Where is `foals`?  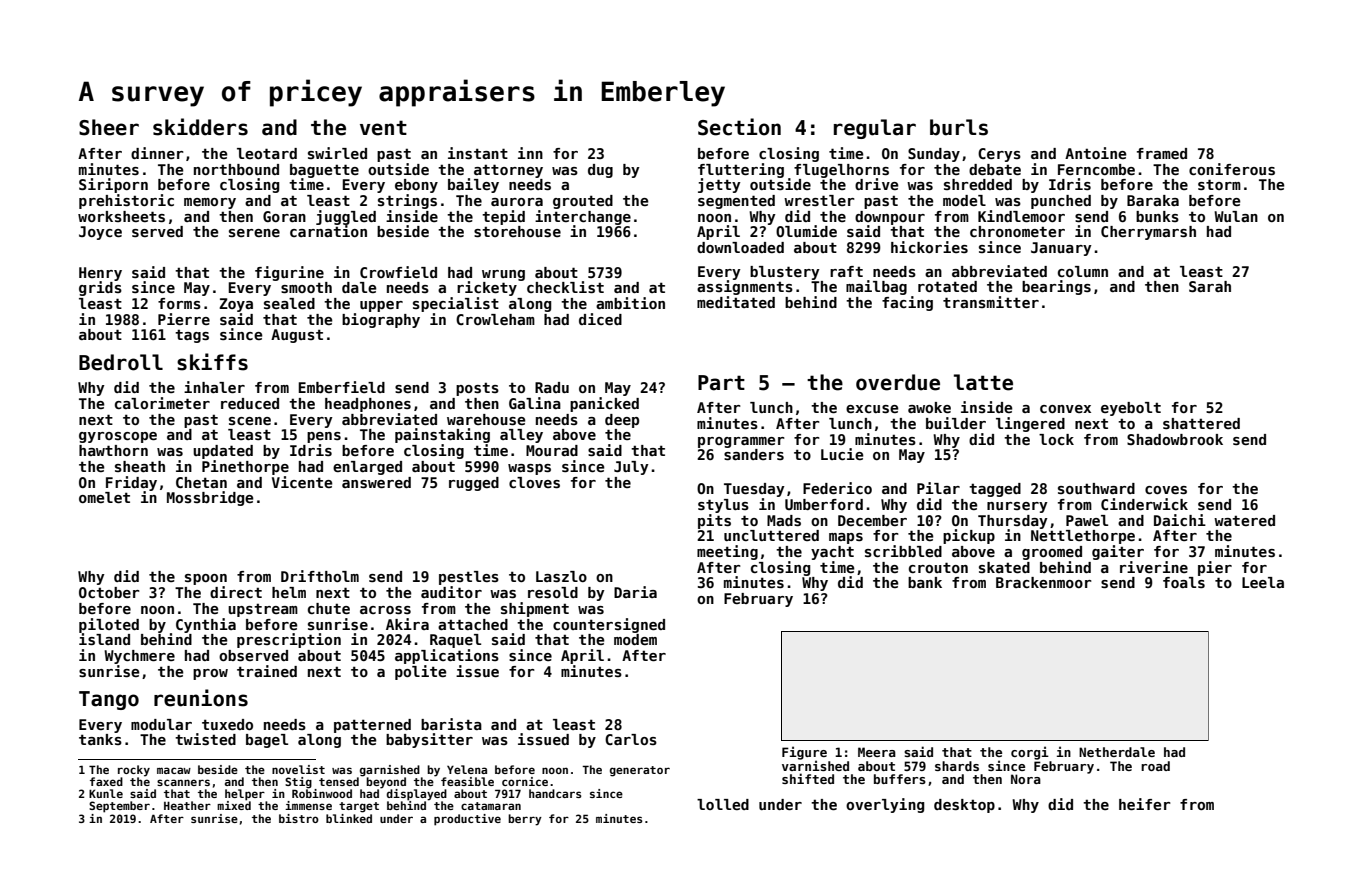 foals is located at coordinates (1184, 582).
